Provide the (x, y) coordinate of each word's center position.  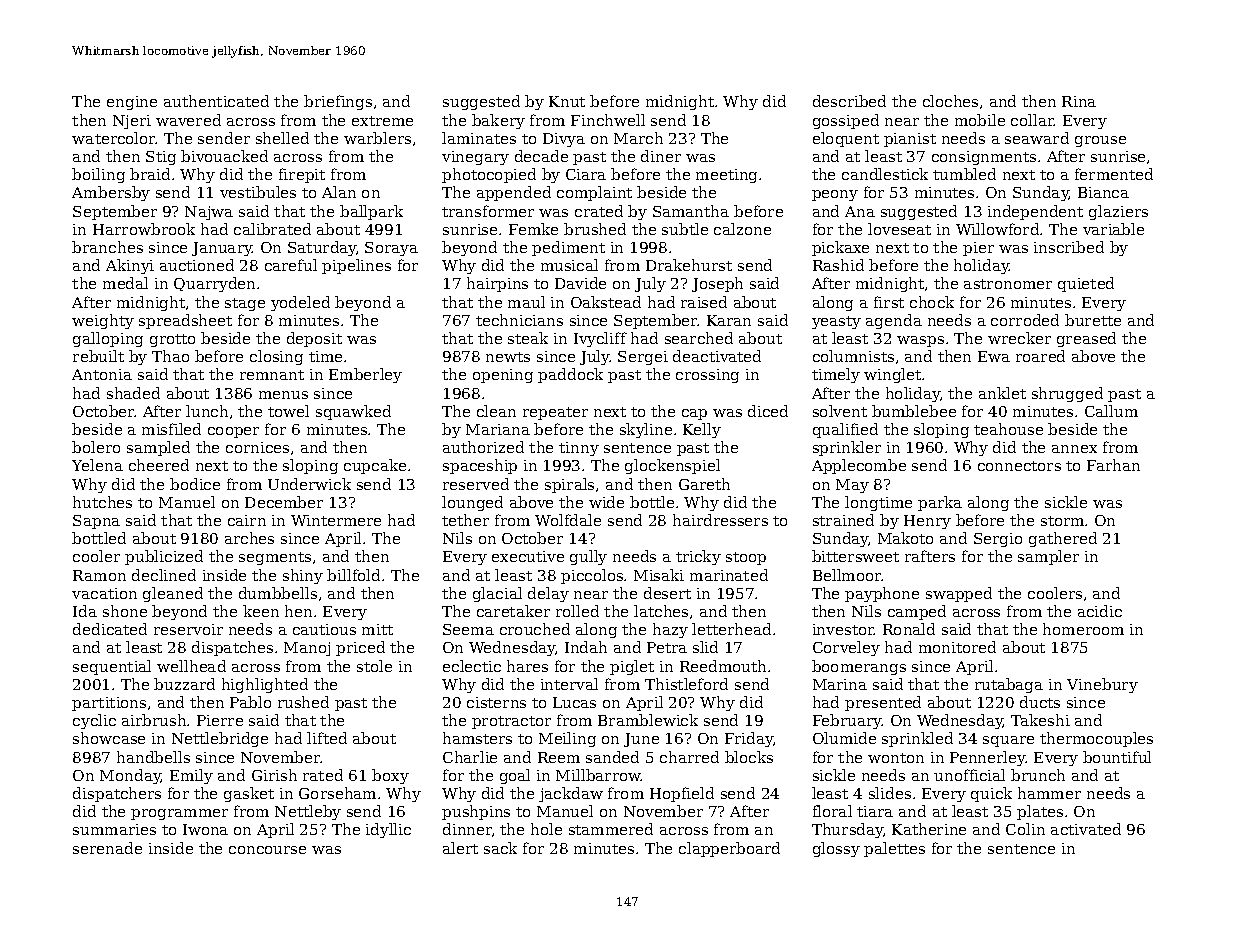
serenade (107, 848)
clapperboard (729, 849)
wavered (188, 120)
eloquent (846, 139)
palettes (894, 849)
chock (932, 302)
